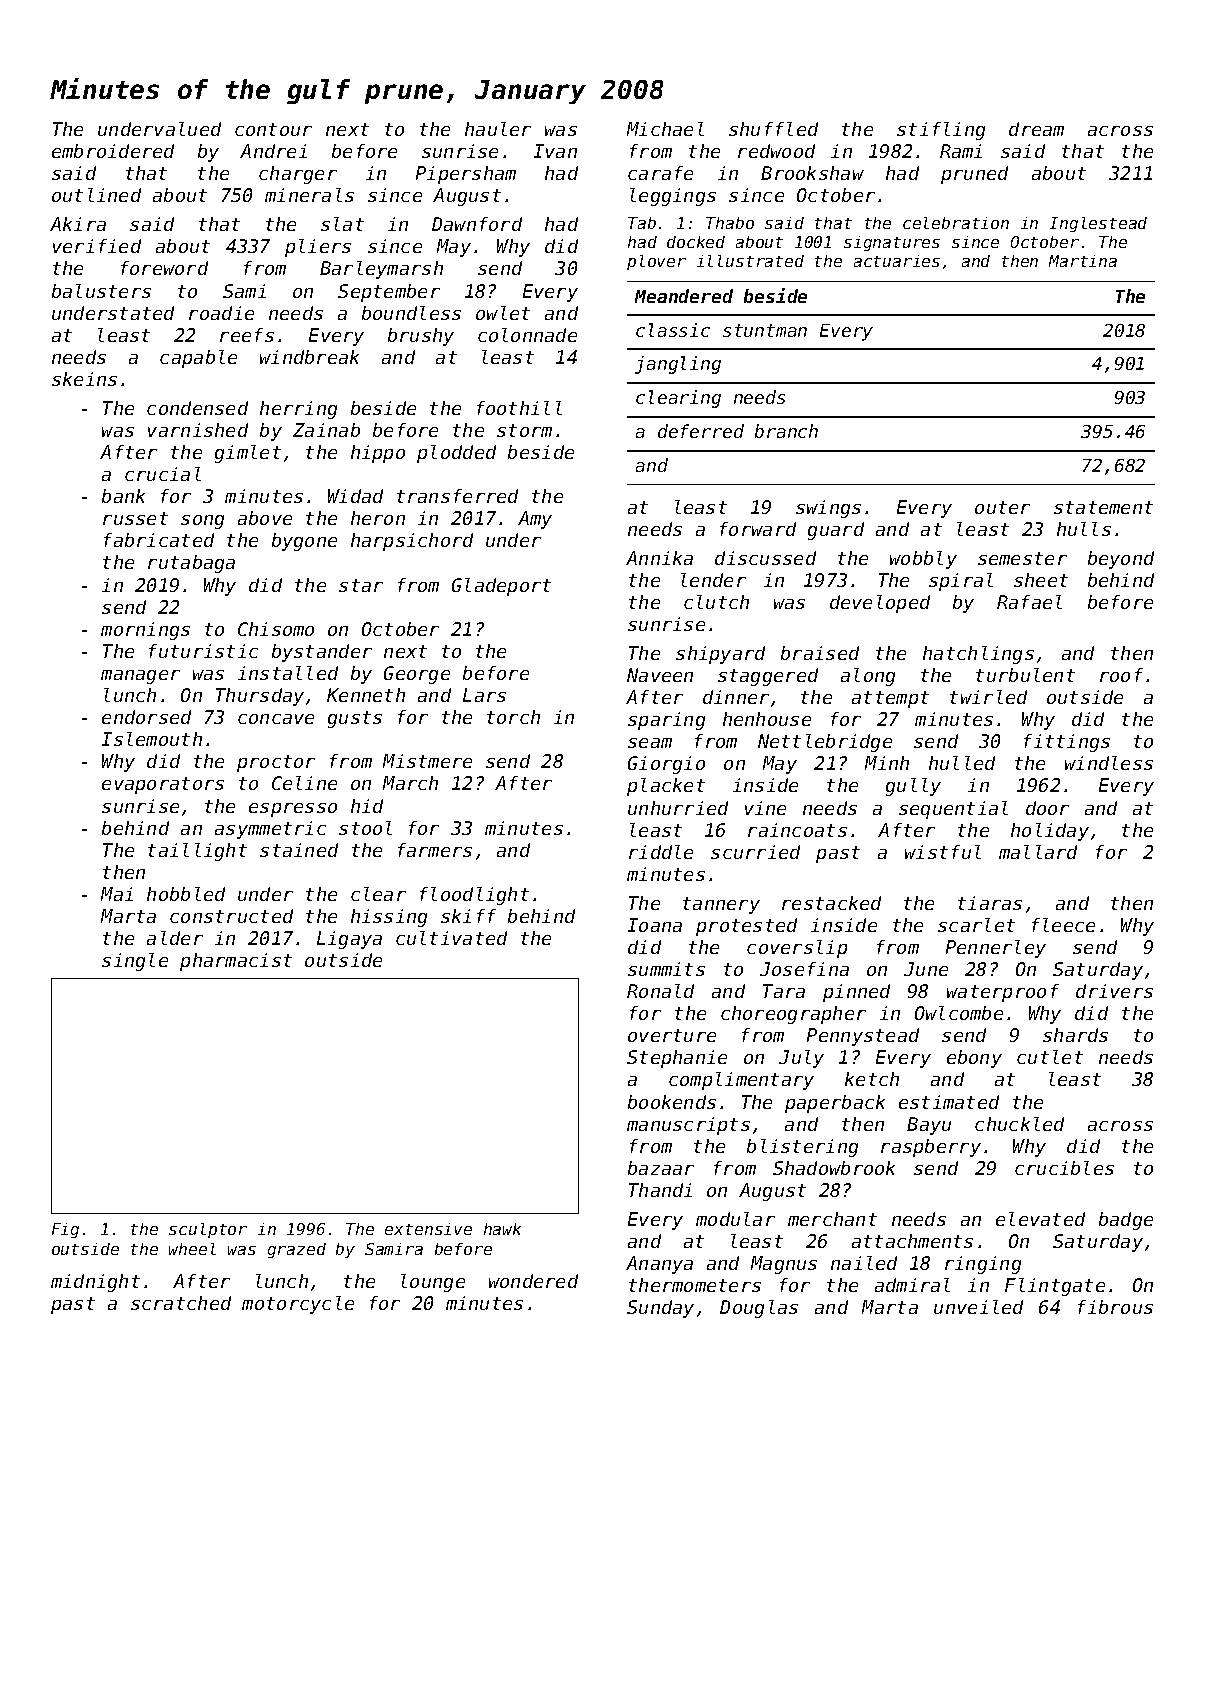 The width and height of the document is (1206, 1705). I want to click on Islemouth, so click(152, 739).
